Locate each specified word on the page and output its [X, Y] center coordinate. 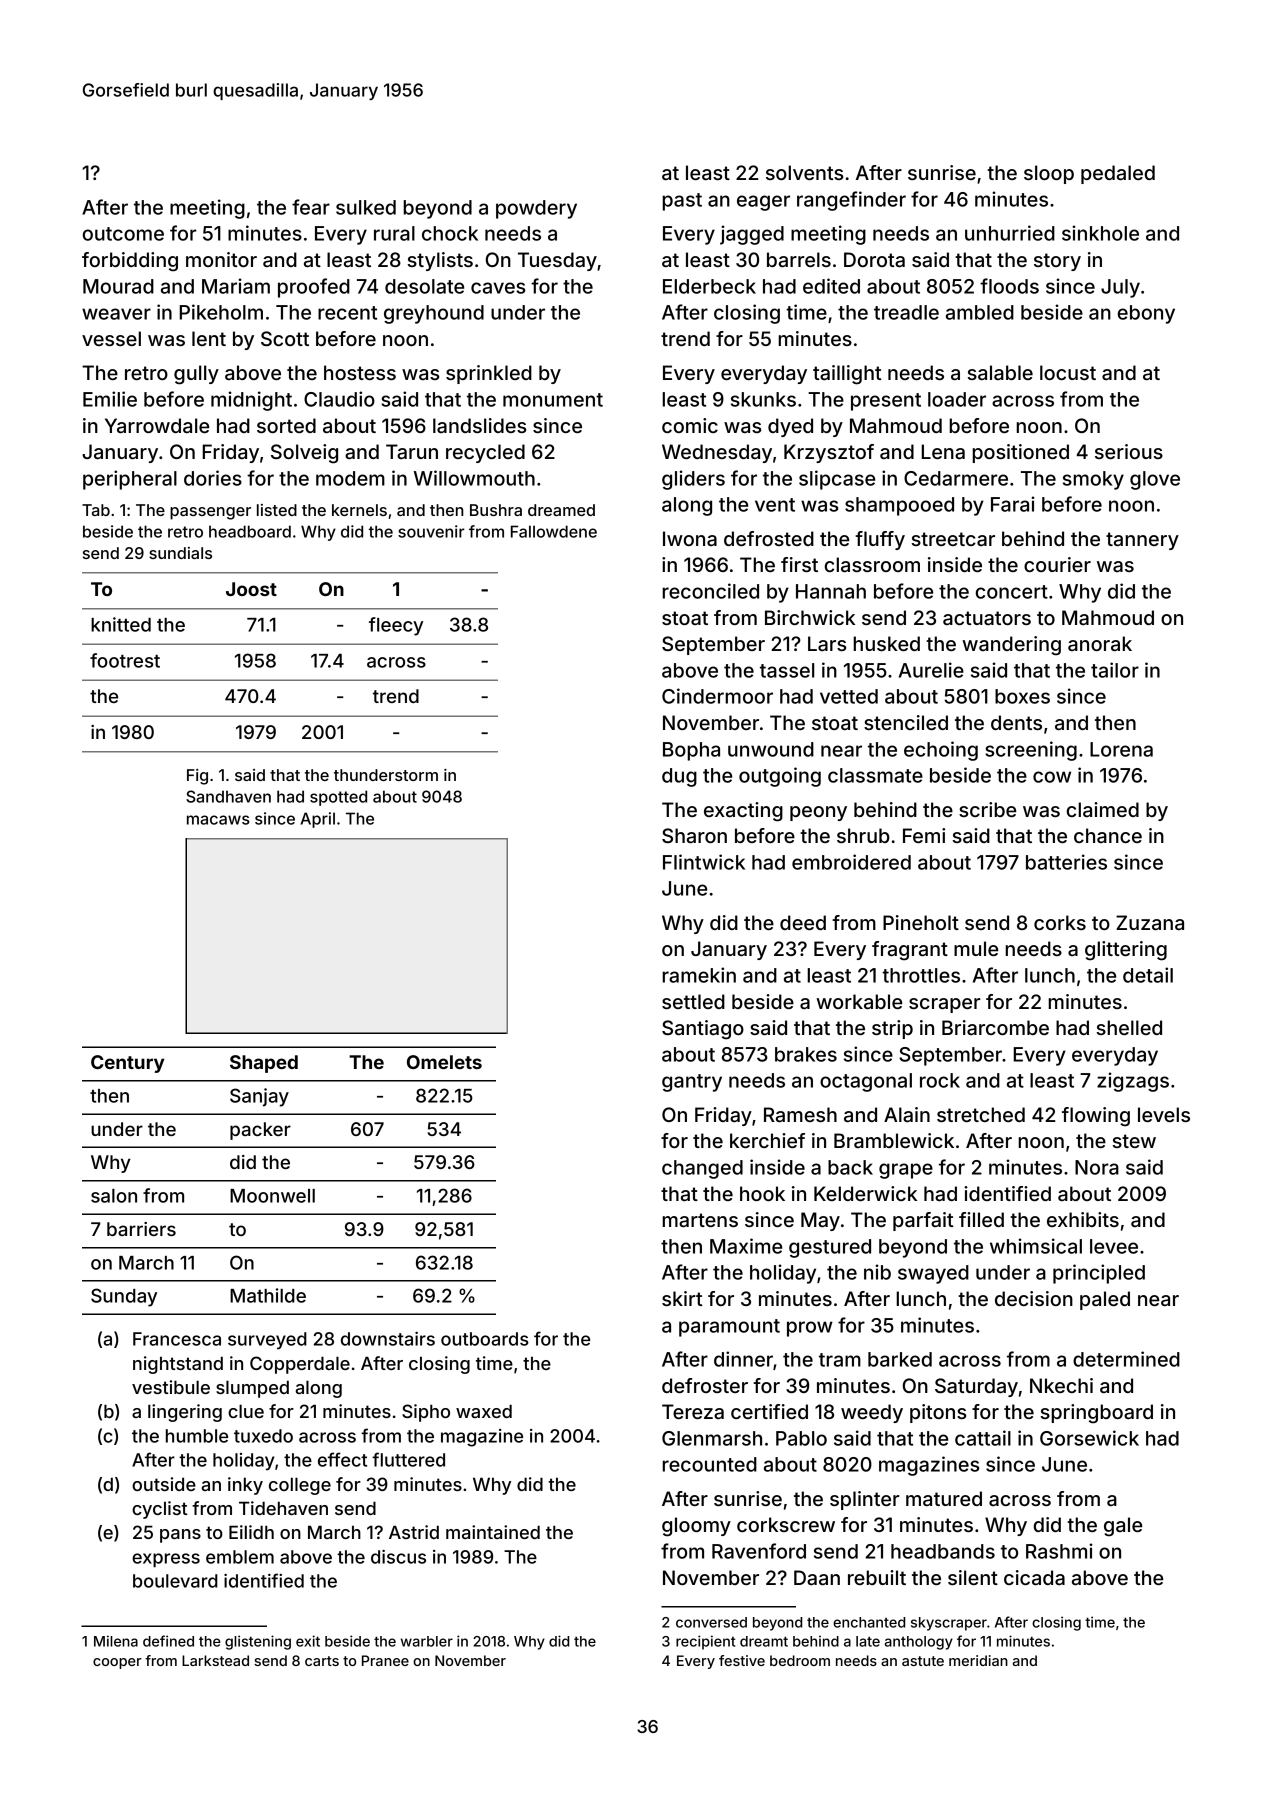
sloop [1049, 174]
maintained [493, 1532]
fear [311, 207]
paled [1105, 1300]
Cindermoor [717, 696]
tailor [1115, 670]
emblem [240, 1557]
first [799, 564]
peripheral [130, 480]
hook [762, 1193]
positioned [1020, 453]
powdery [536, 209]
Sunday [124, 1297]
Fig [197, 777]
